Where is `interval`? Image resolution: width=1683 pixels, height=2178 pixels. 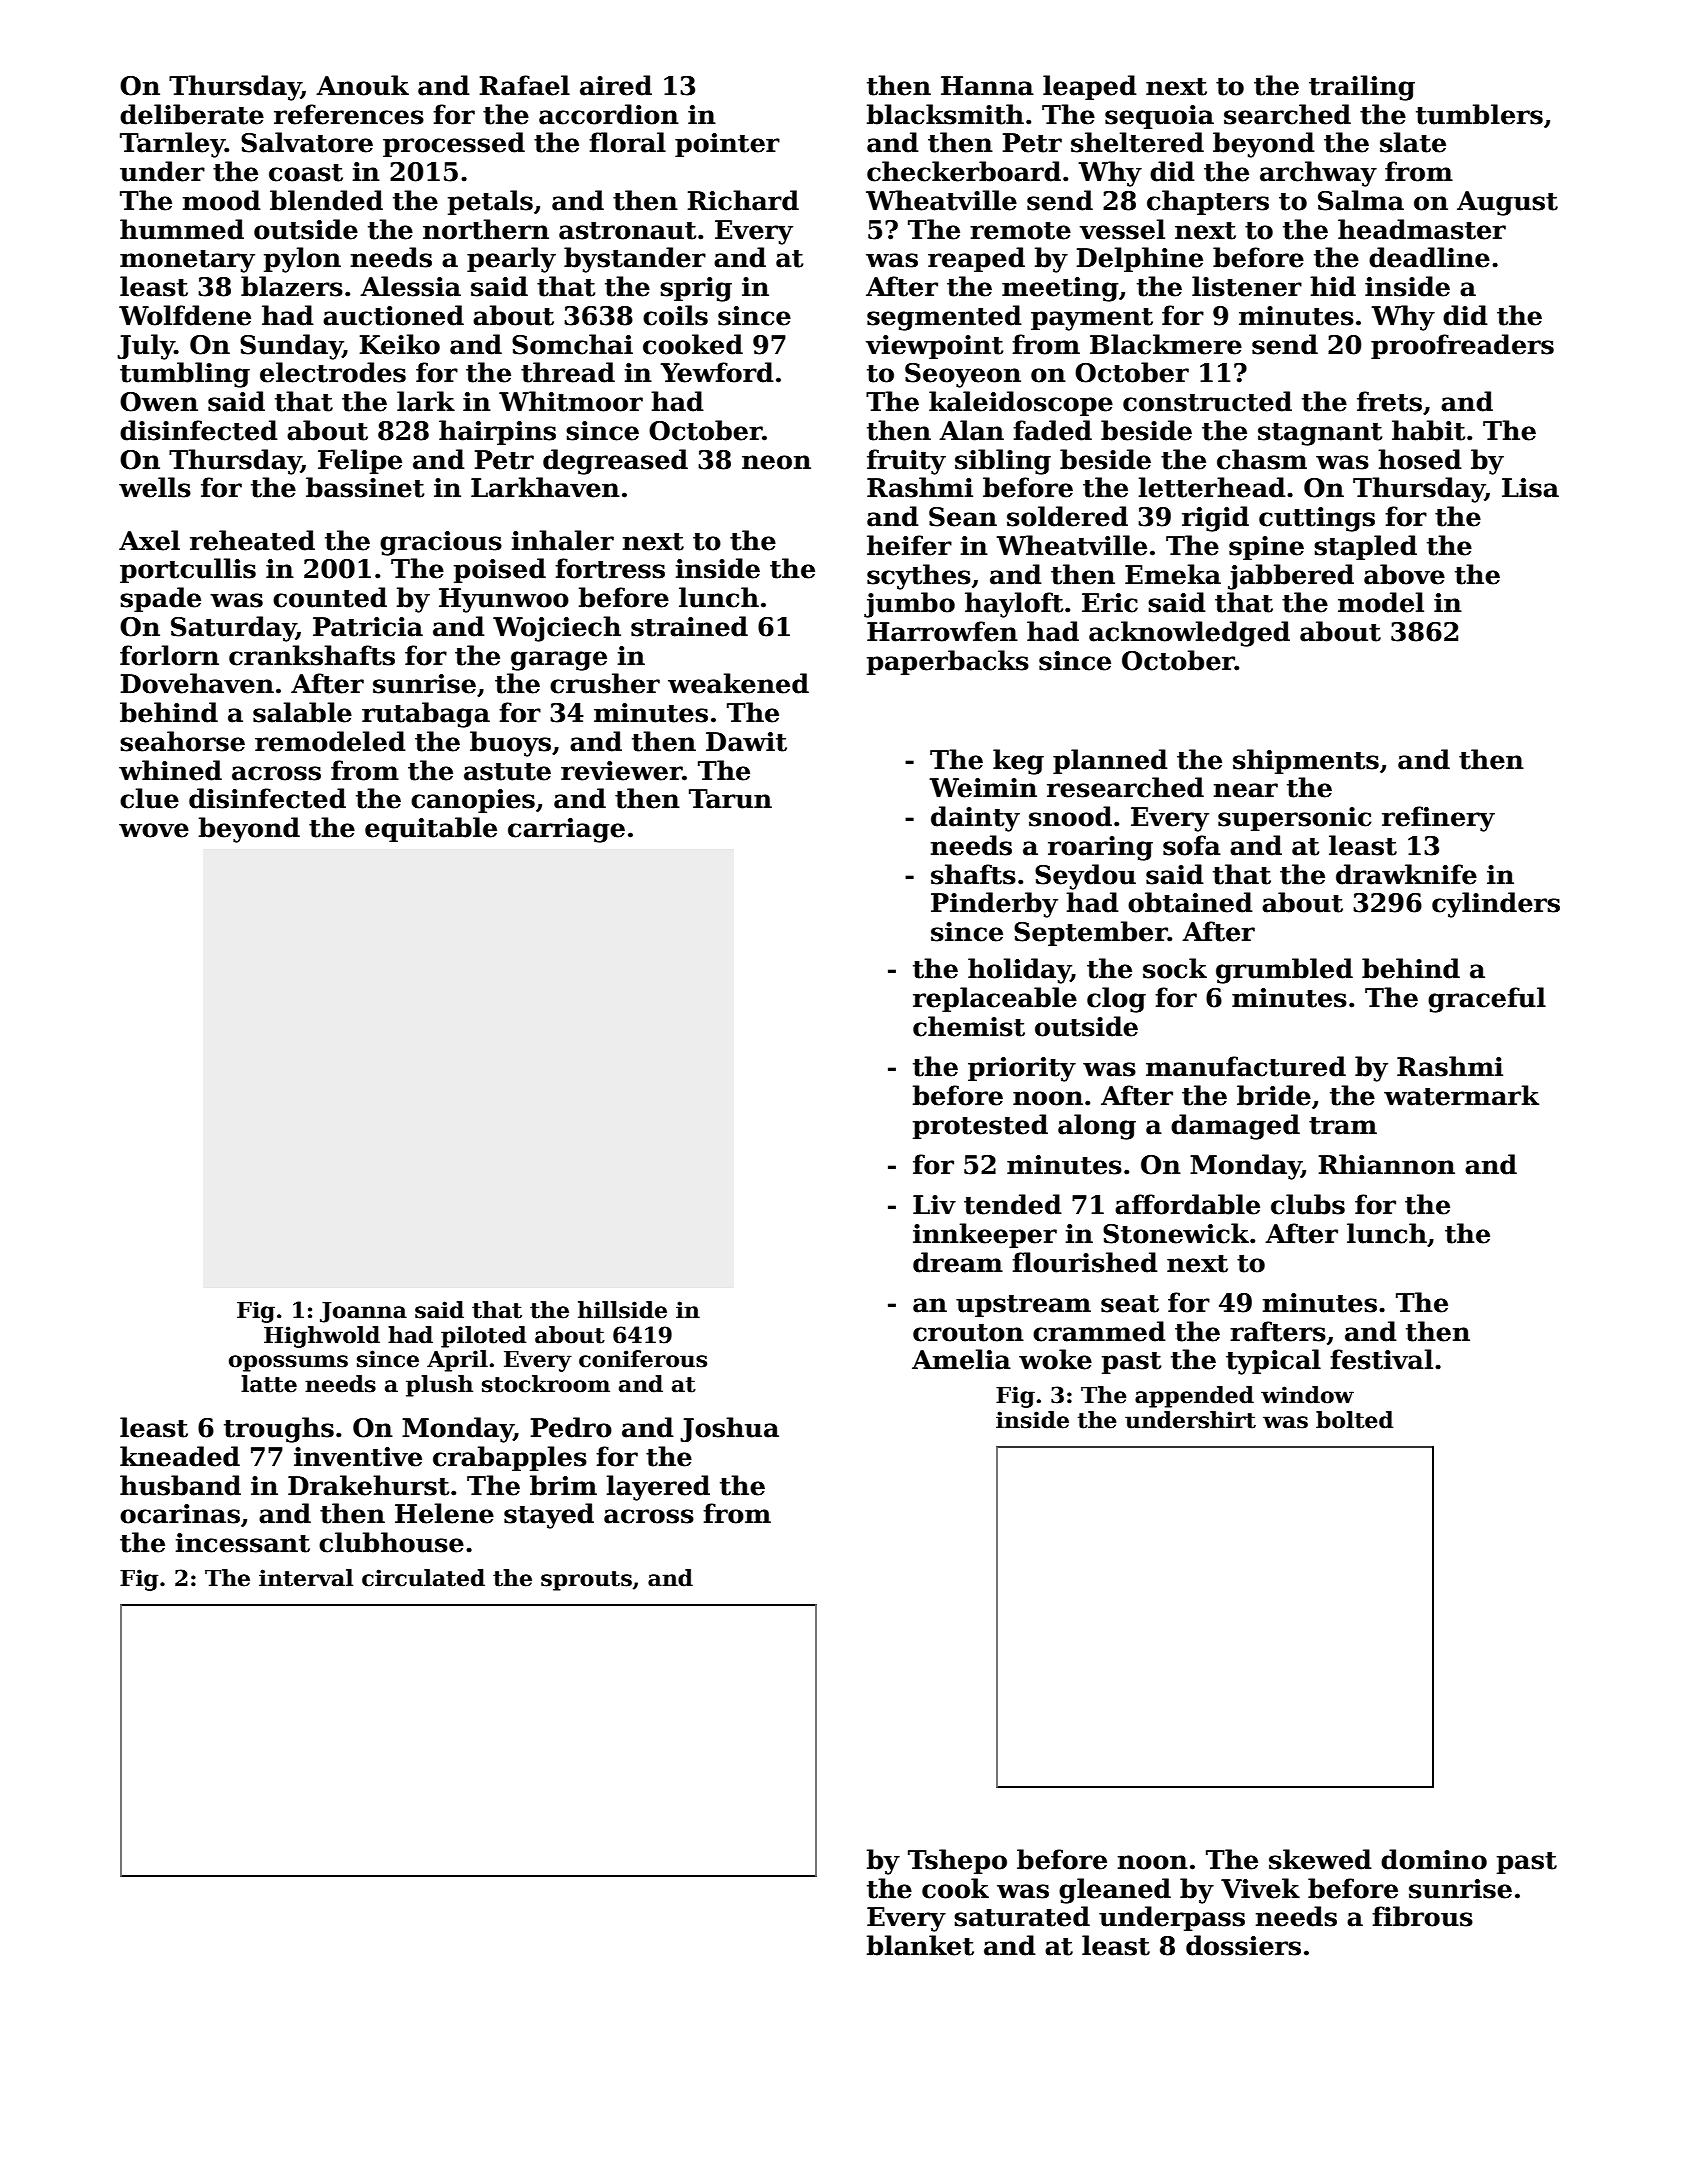 interval is located at coordinates (306, 1578).
